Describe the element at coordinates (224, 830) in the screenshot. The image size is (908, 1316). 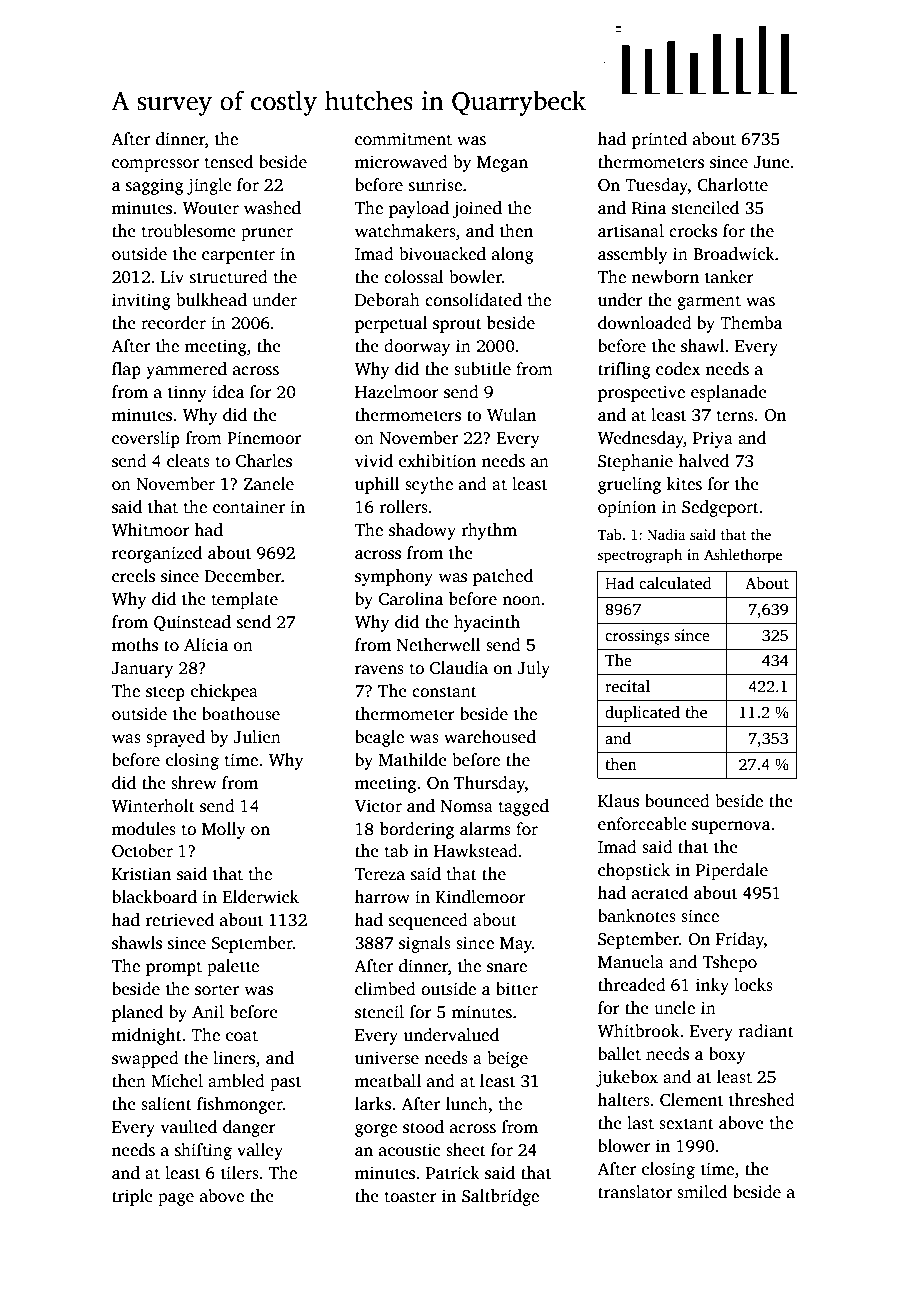
I see `Molly` at that location.
